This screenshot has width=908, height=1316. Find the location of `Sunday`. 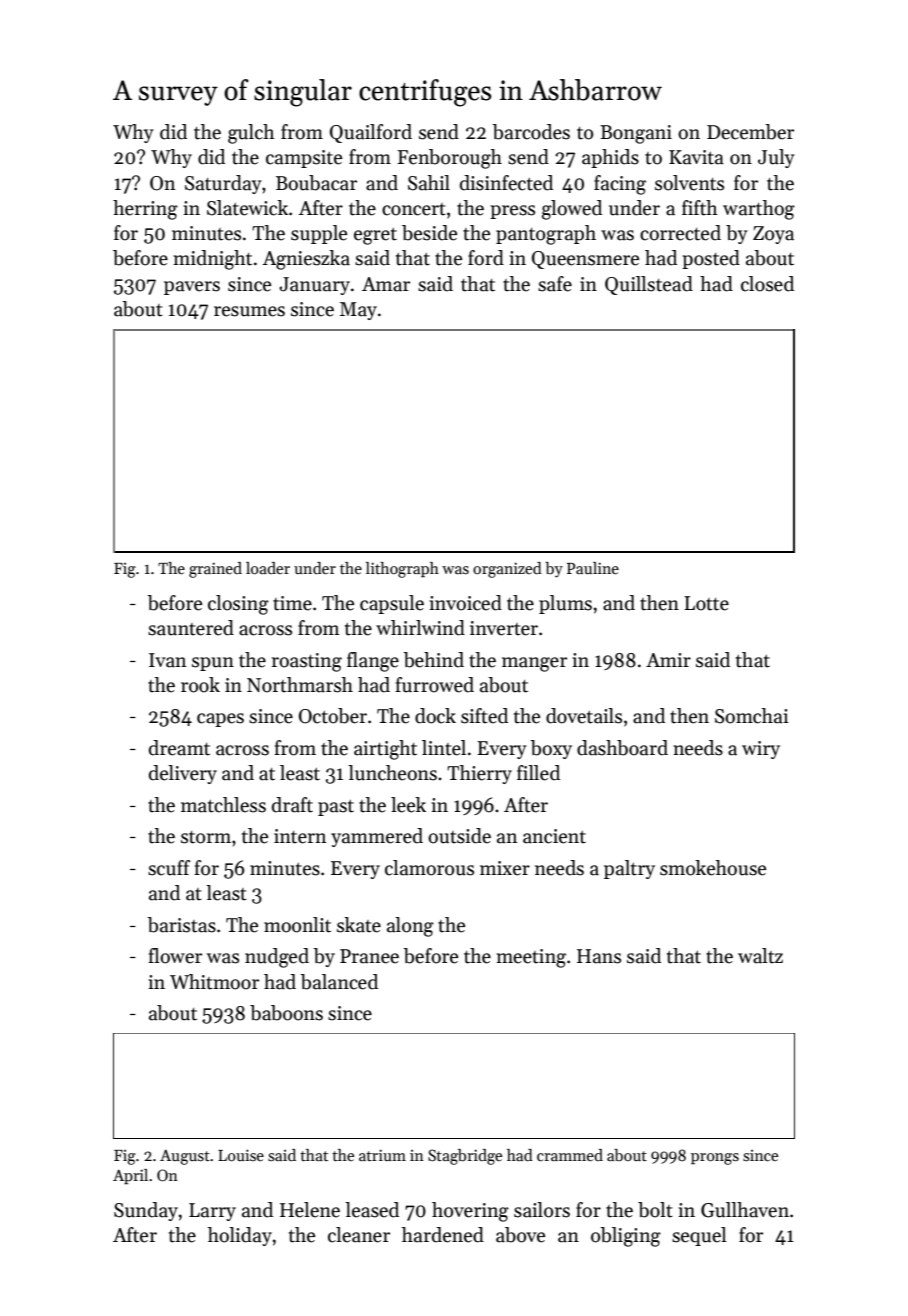

Sunday is located at coordinates (146, 1211).
